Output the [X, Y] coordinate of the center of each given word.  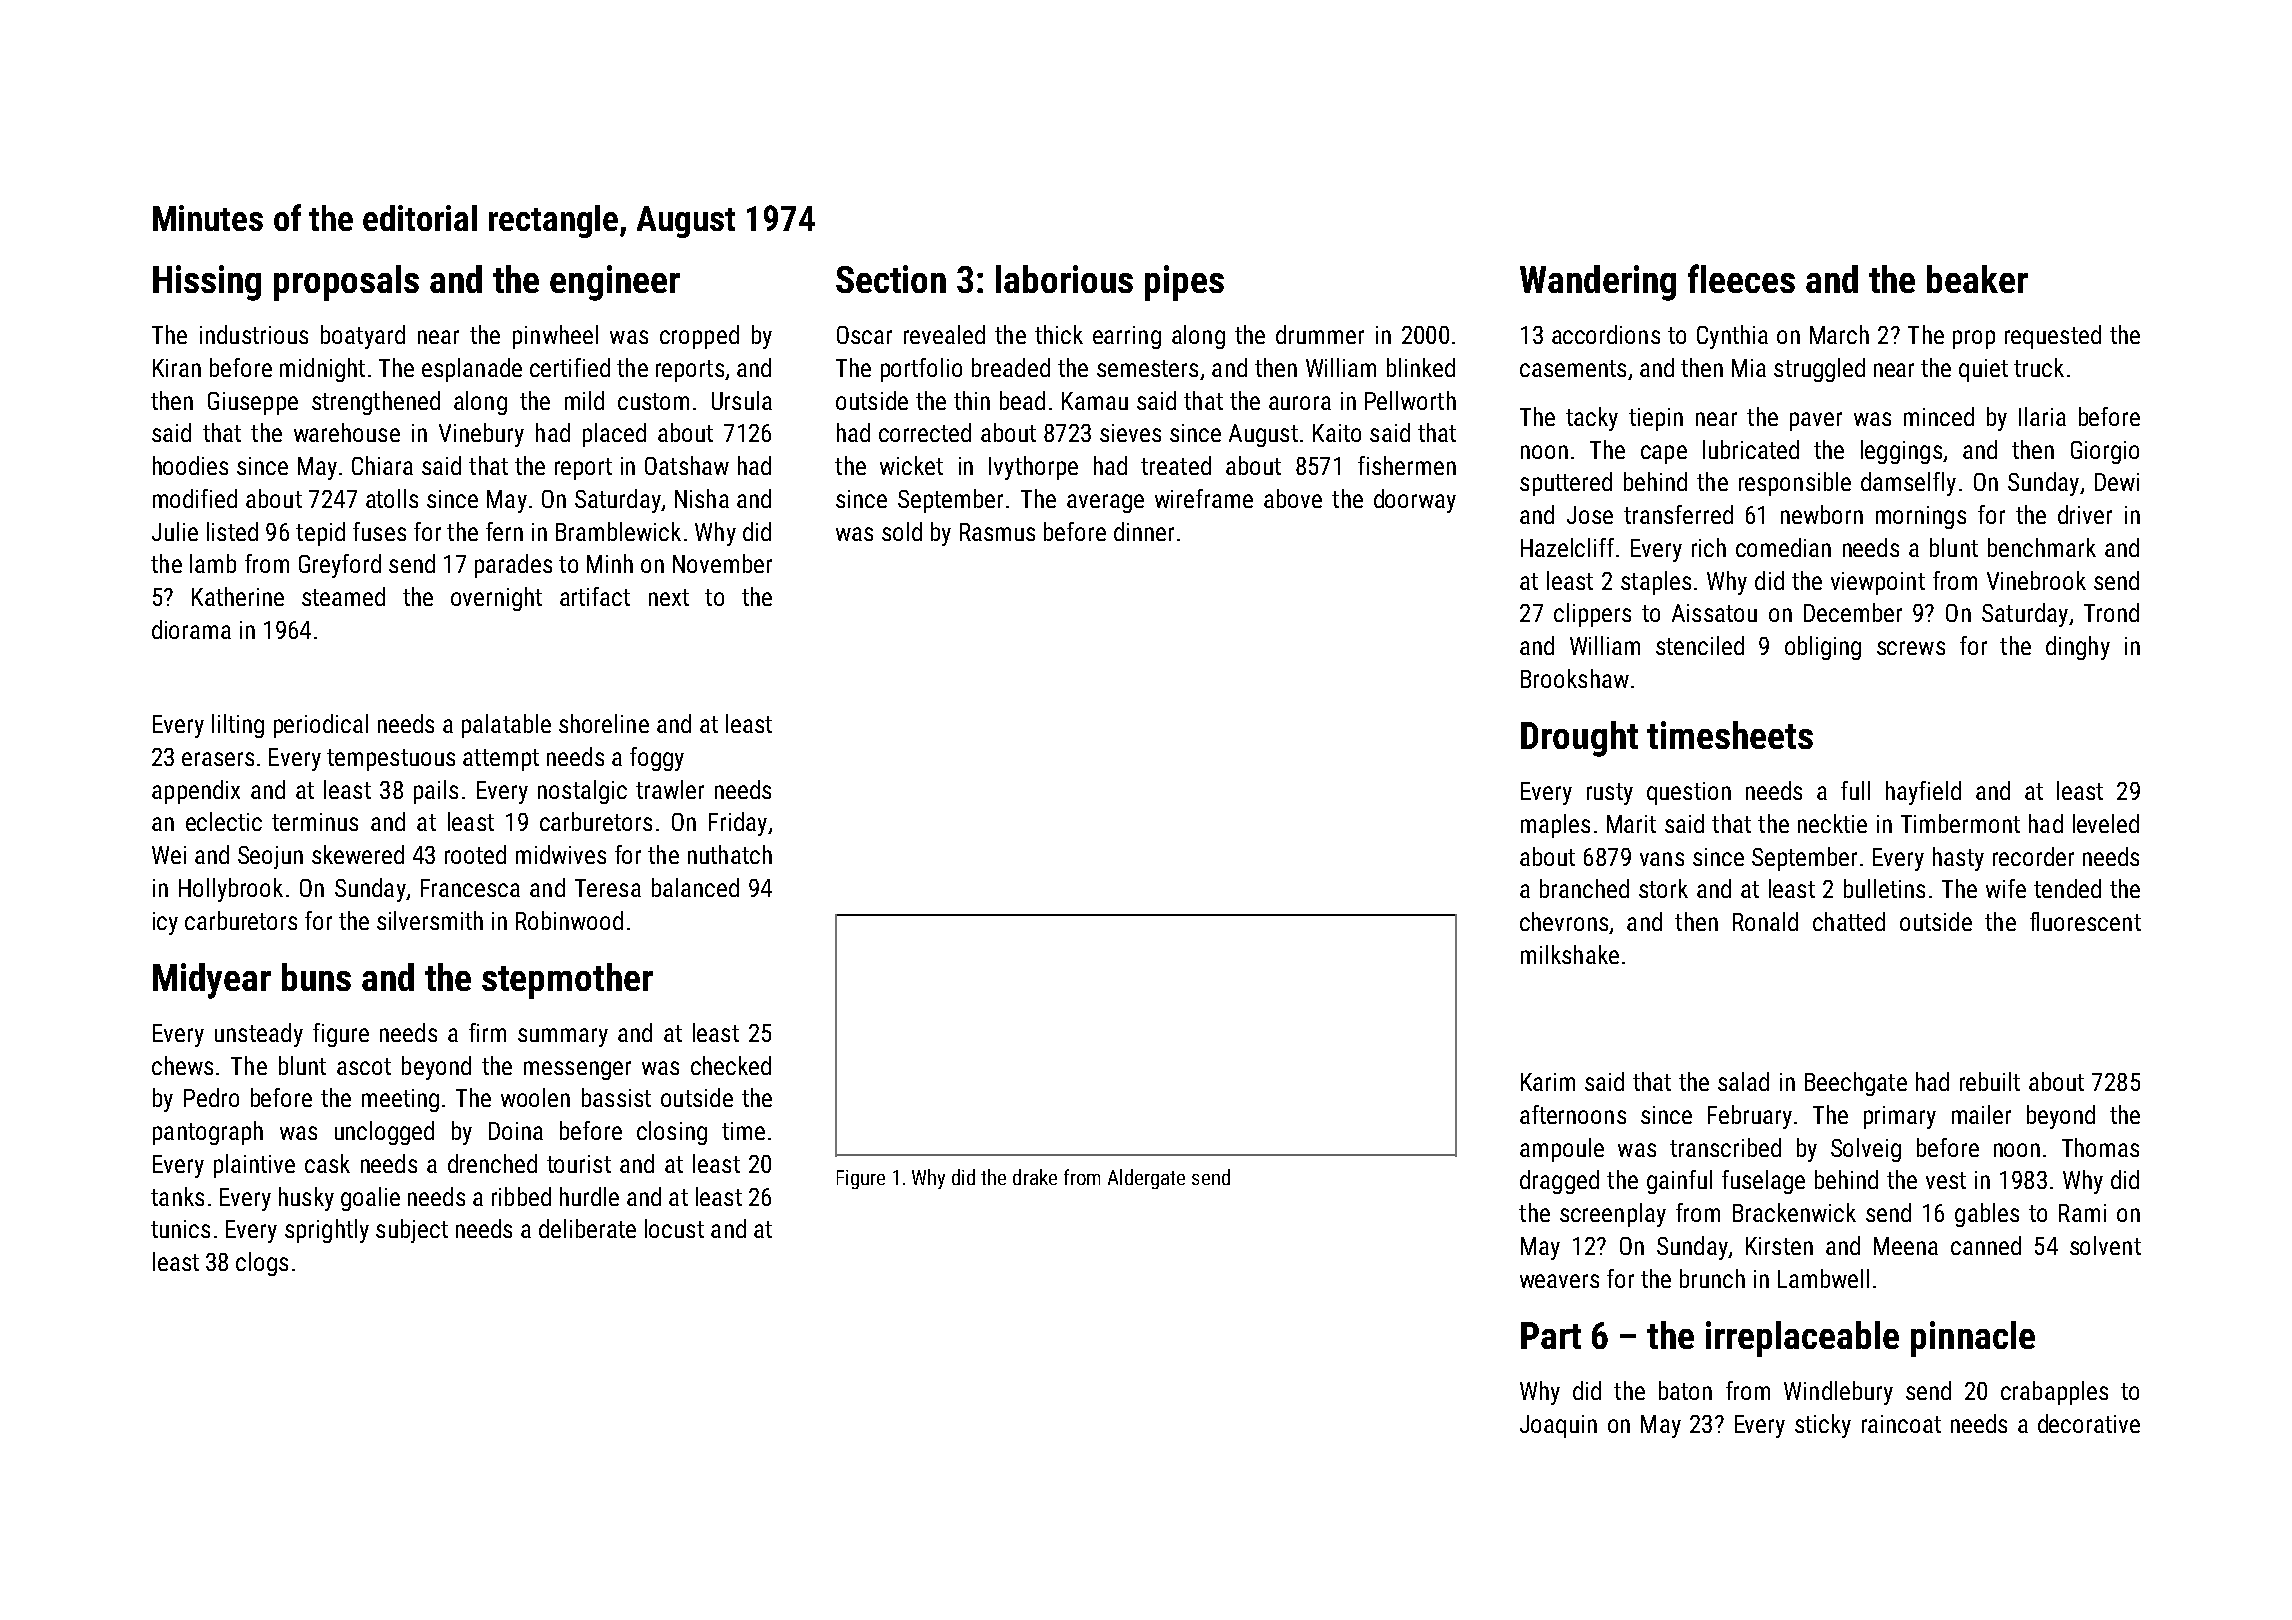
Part [1551, 1335]
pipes [1184, 283]
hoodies [190, 465]
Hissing [207, 283]
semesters [1147, 368]
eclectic [224, 821]
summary [563, 1037]
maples [1555, 826]
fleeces [1741, 278]
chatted [1849, 921]
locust [674, 1228]
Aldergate [1146, 1179]
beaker [1977, 279]
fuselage [1763, 1182]
